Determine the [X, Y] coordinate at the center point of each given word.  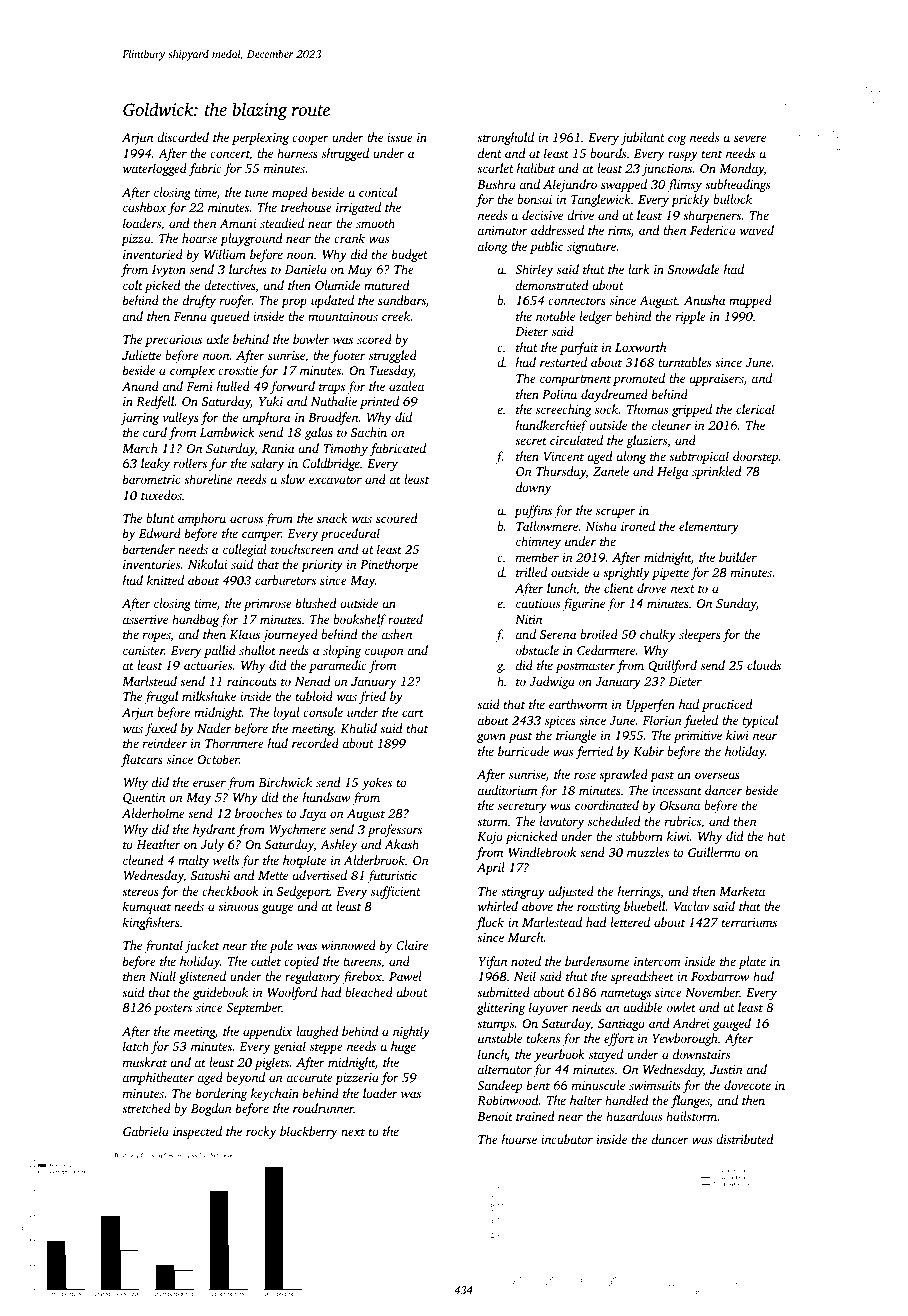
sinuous [238, 906]
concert [230, 155]
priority [322, 566]
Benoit [495, 1116]
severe [750, 138]
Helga [673, 472]
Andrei [691, 1023]
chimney [538, 542]
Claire [412, 945]
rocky [261, 1132]
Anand [140, 386]
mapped [750, 301]
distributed [744, 1139]
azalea [406, 386]
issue [400, 137]
